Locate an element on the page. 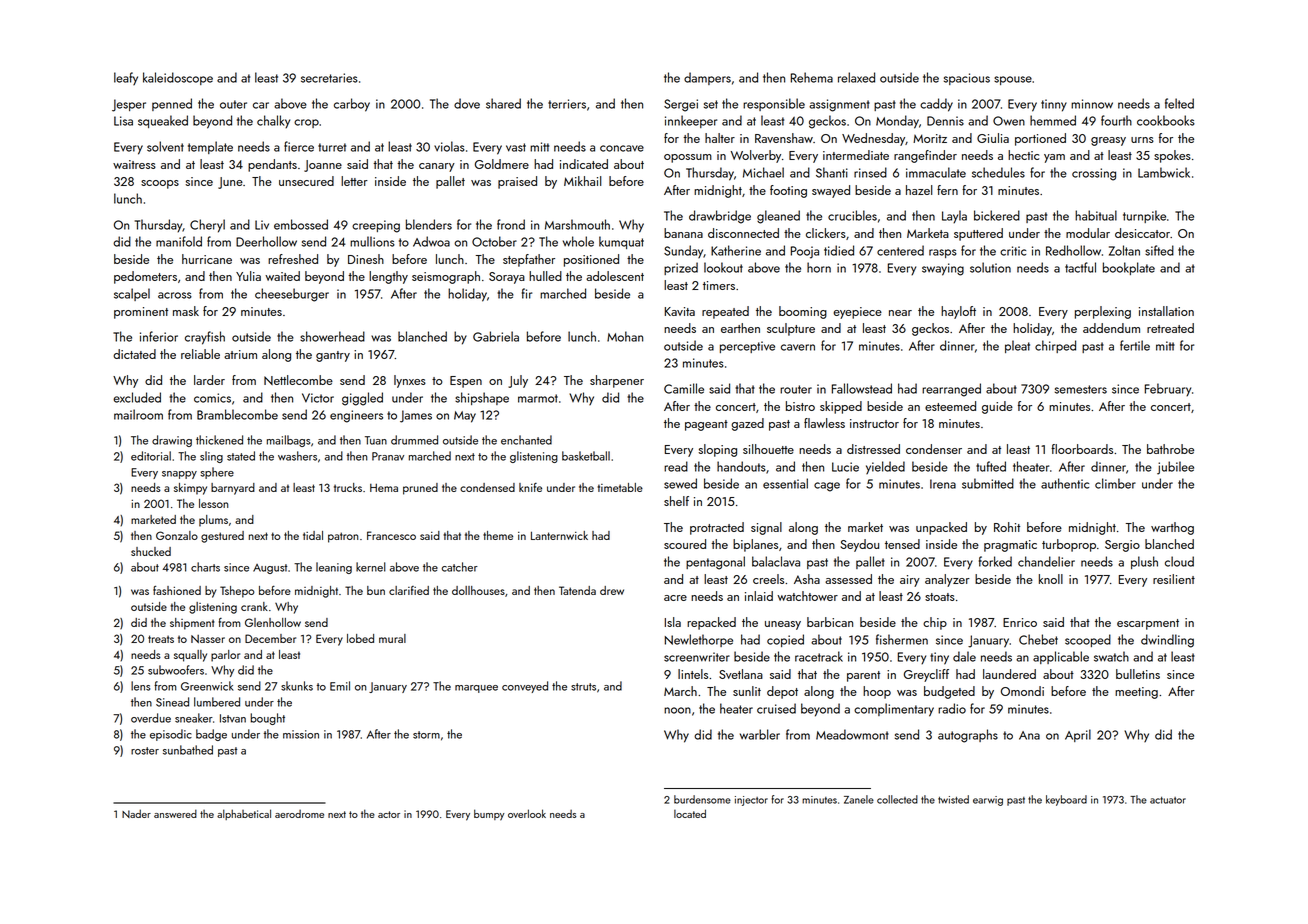 The width and height of the document is (1308, 924). squally is located at coordinates (190, 656).
